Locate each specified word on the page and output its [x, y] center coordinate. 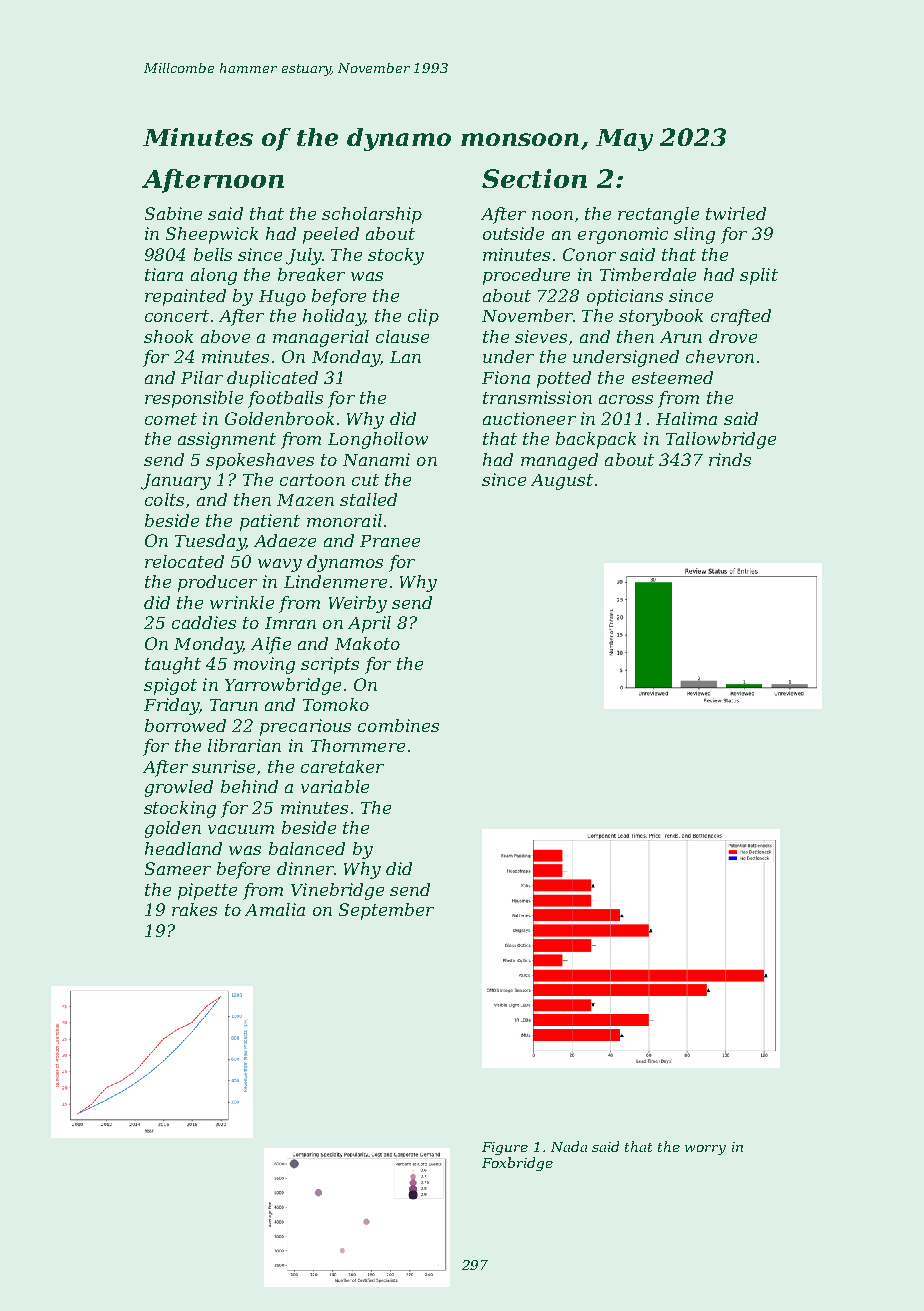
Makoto [367, 643]
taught [173, 665]
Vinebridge [337, 891]
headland [183, 848]
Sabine [173, 213]
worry [705, 1150]
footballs [285, 399]
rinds [730, 459]
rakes [194, 909]
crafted [741, 317]
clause [402, 336]
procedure [526, 276]
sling [694, 235]
